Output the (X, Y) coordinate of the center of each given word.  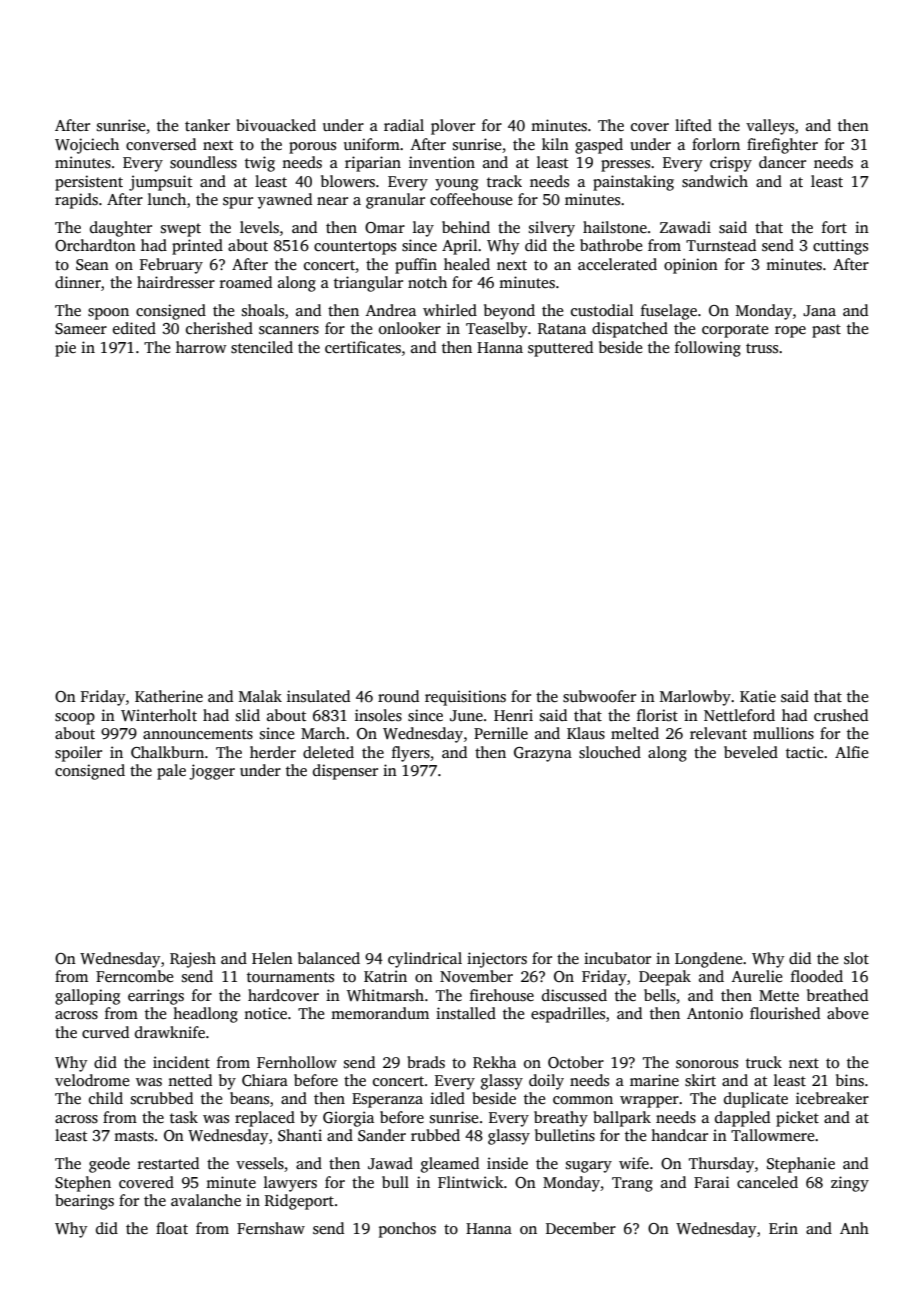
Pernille (501, 733)
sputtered (560, 349)
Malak (260, 696)
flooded (817, 976)
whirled (450, 310)
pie (65, 349)
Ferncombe (134, 976)
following (708, 349)
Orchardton (95, 245)
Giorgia (348, 1119)
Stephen (83, 1184)
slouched (610, 752)
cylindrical (425, 960)
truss (762, 348)
